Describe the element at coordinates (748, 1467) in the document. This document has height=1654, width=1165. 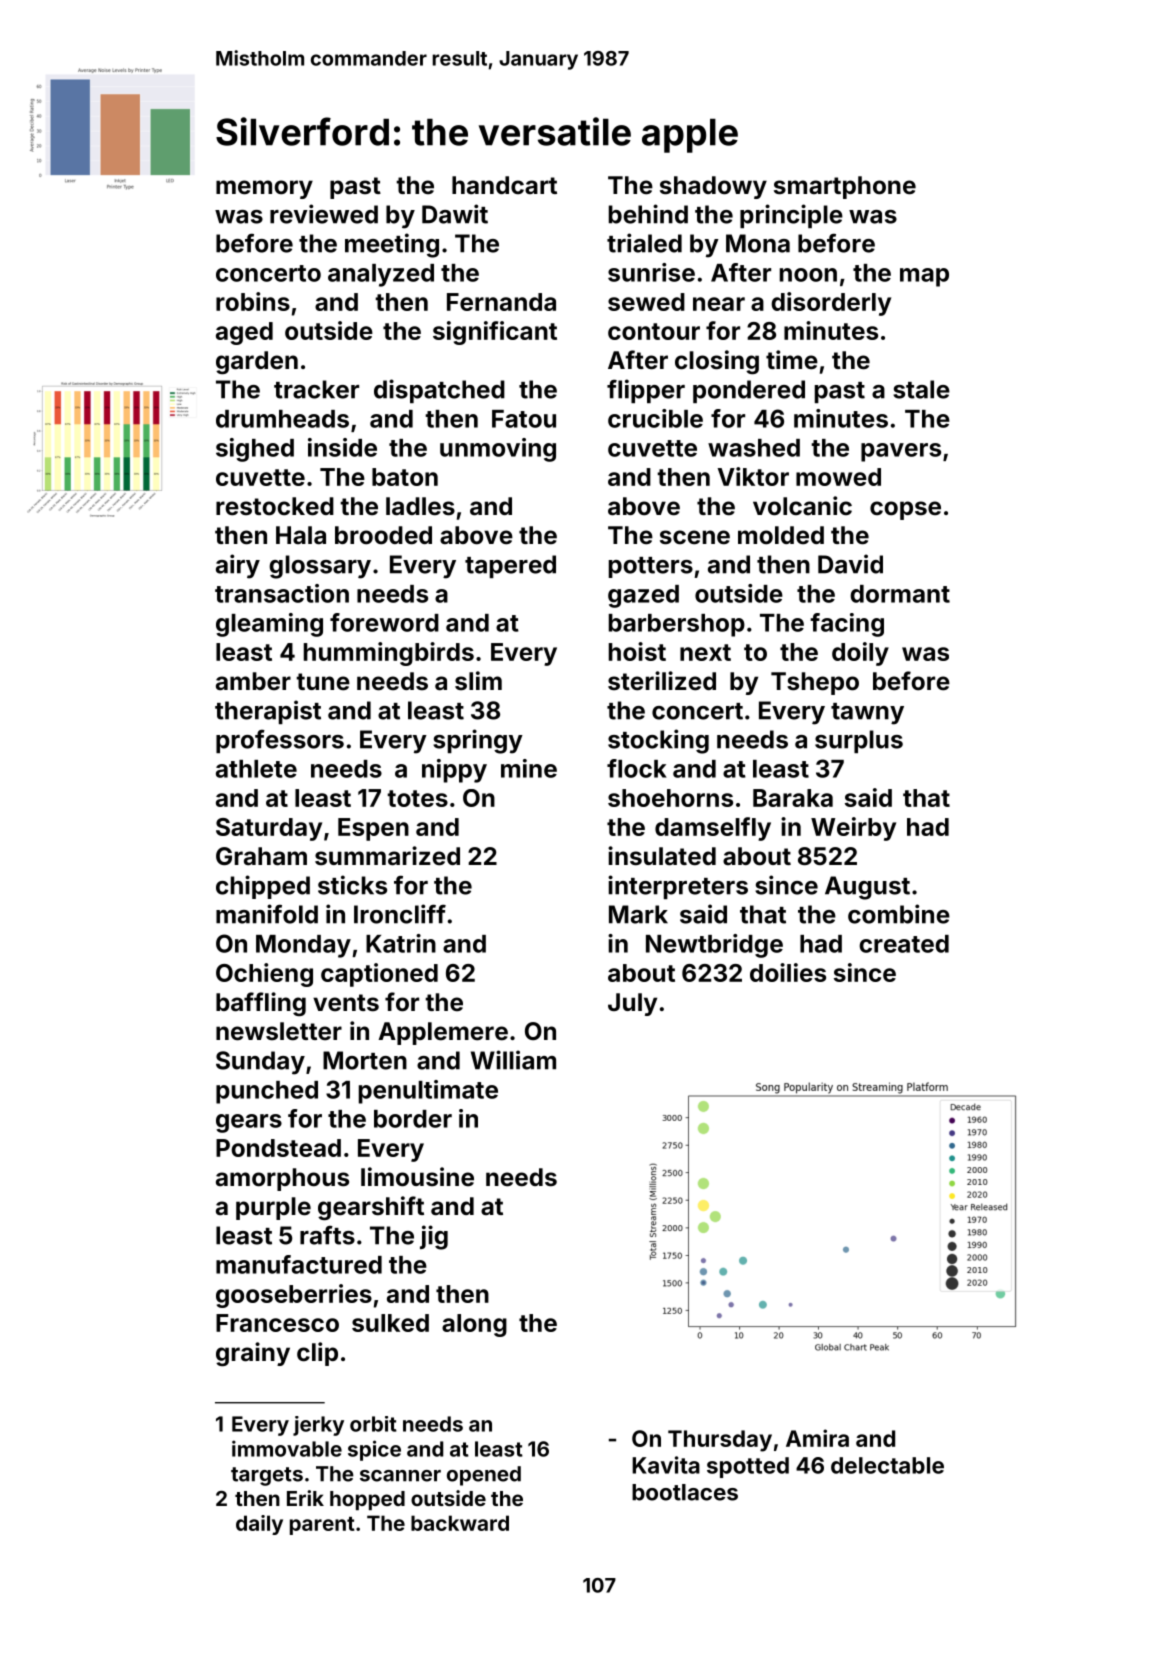
I see `spotted` at that location.
